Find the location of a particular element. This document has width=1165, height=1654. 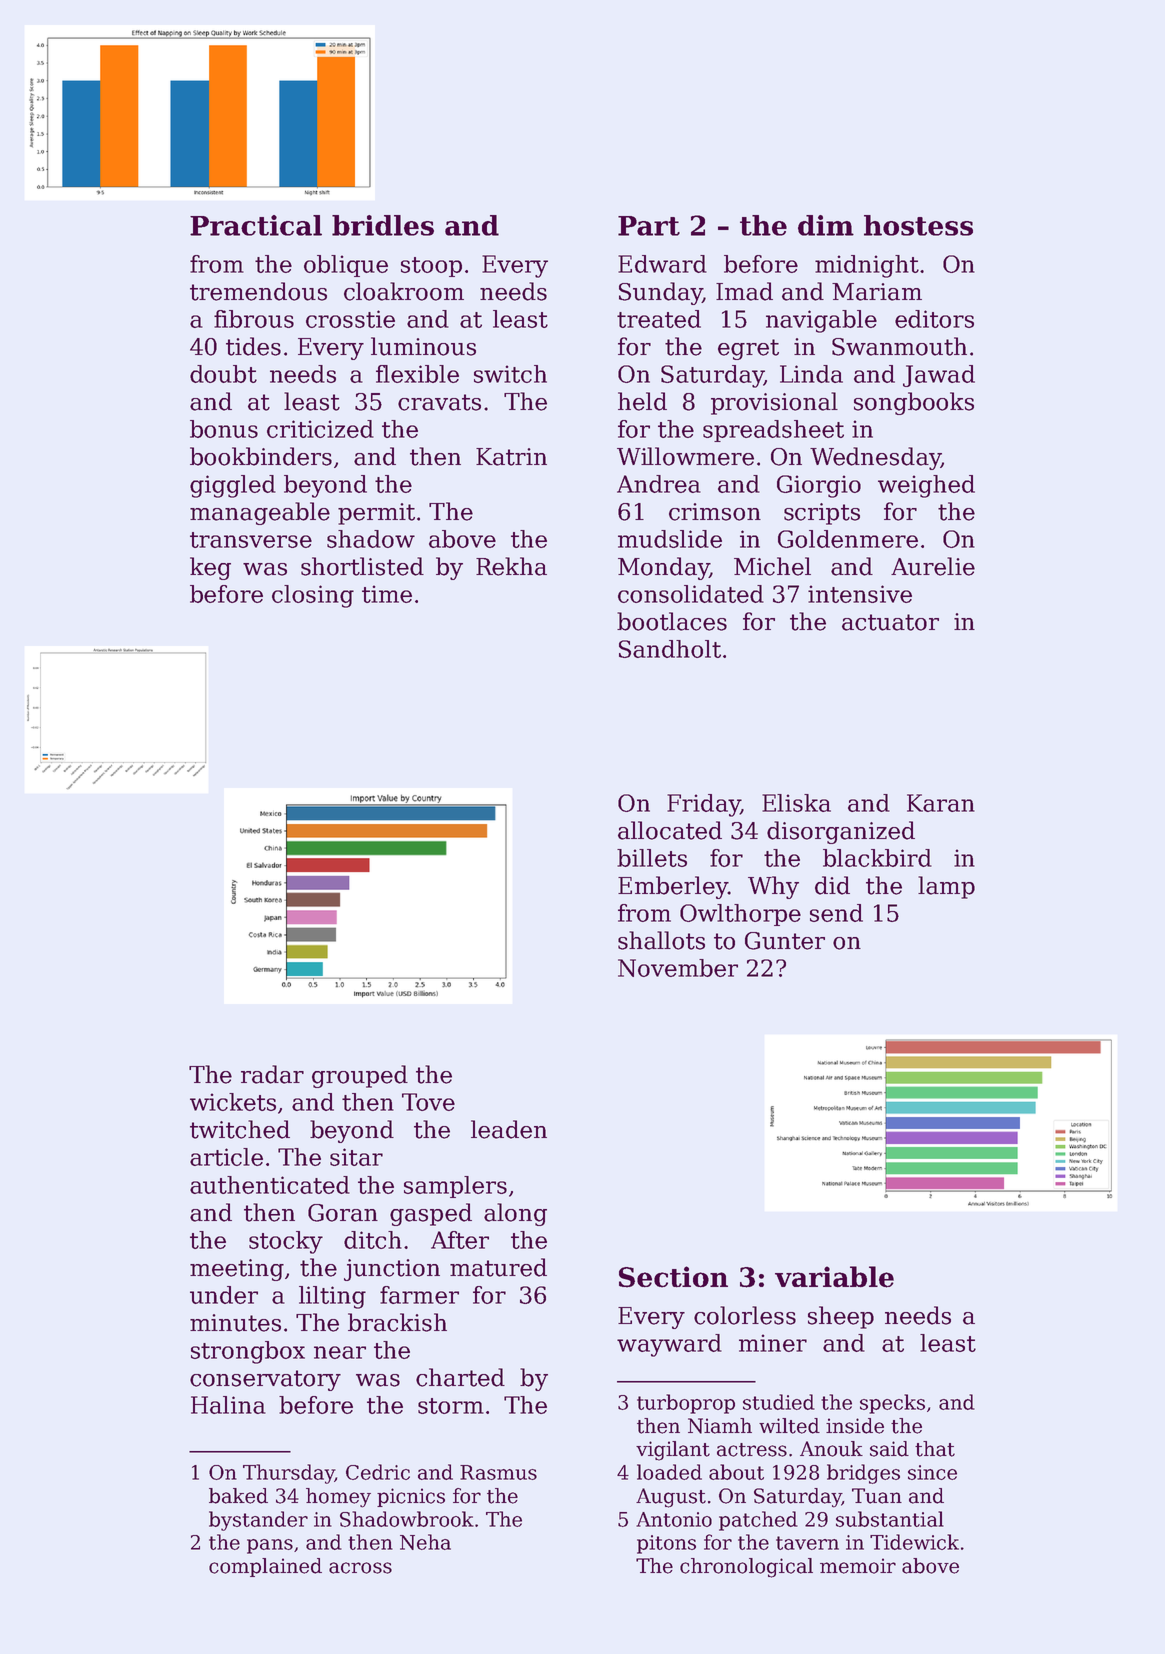

bridles is located at coordinates (383, 225).
